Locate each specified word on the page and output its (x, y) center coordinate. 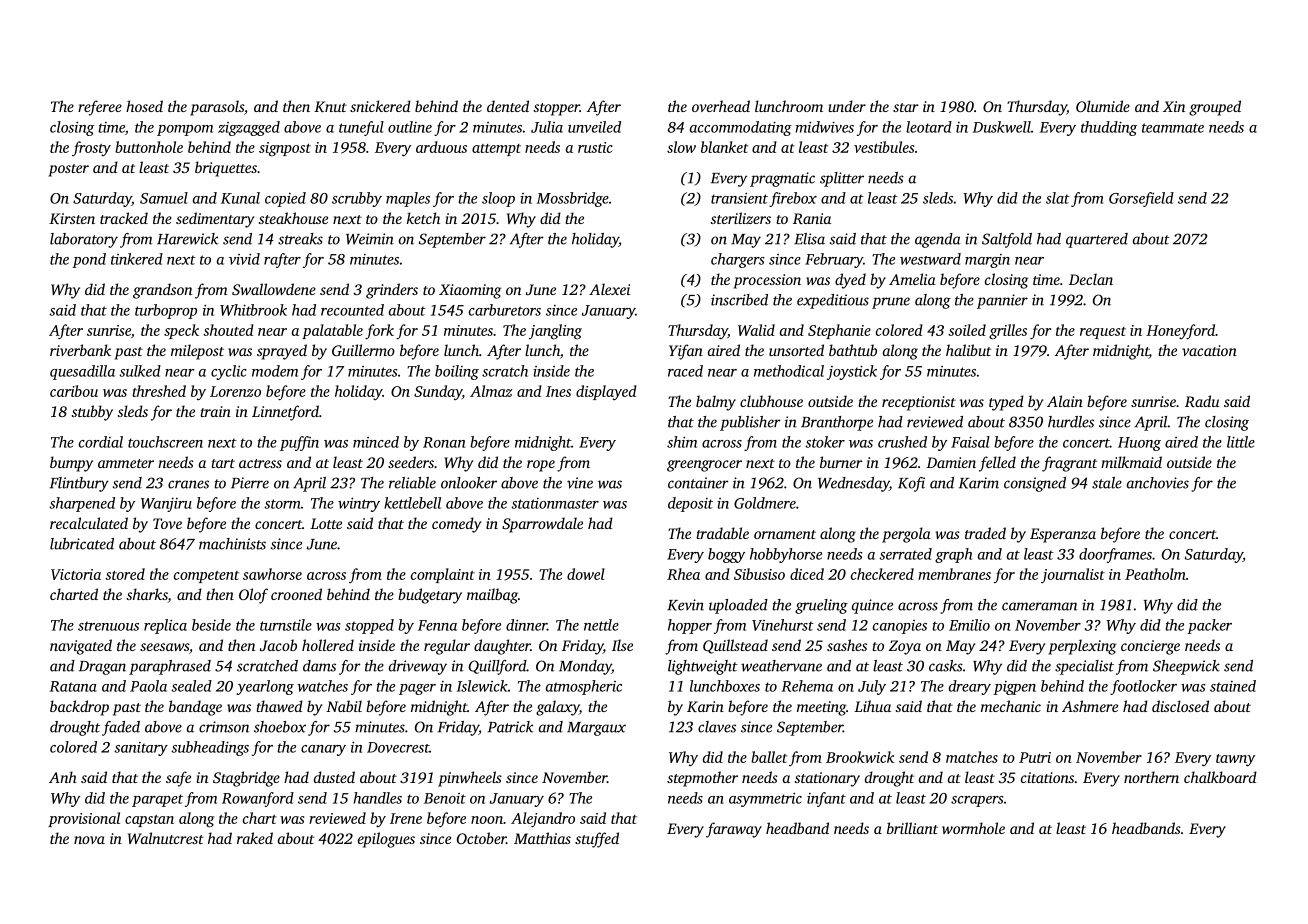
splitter (842, 179)
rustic (595, 147)
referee (100, 108)
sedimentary (215, 220)
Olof (253, 596)
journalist (1073, 575)
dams (319, 666)
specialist (1084, 667)
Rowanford (258, 799)
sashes (847, 645)
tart (223, 463)
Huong (1139, 444)
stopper (557, 109)
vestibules (884, 147)
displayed (606, 392)
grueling (821, 606)
